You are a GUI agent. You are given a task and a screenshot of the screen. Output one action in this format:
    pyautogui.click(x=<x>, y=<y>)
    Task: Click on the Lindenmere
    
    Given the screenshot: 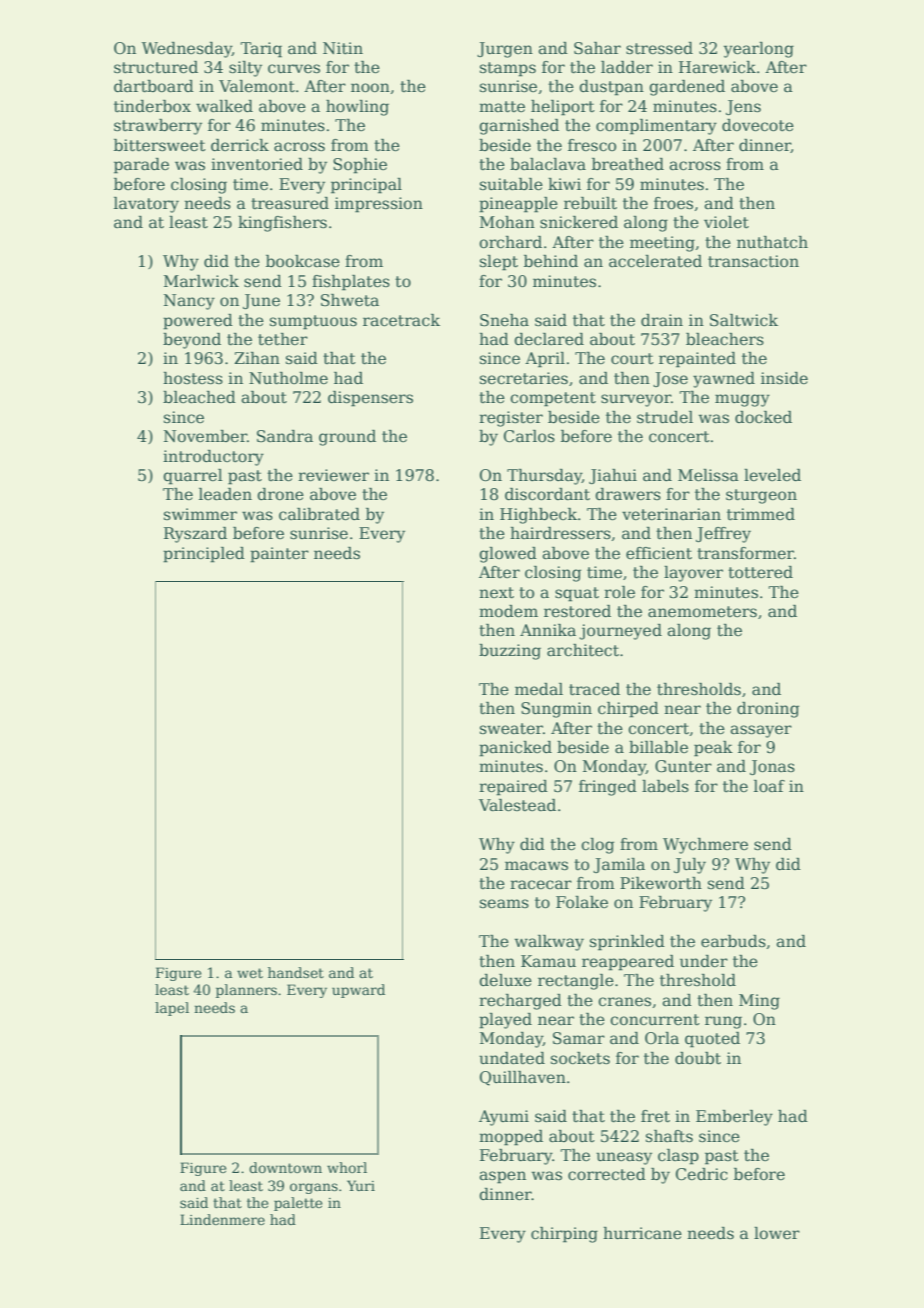 What is the action you would take?
    pyautogui.click(x=222, y=1219)
